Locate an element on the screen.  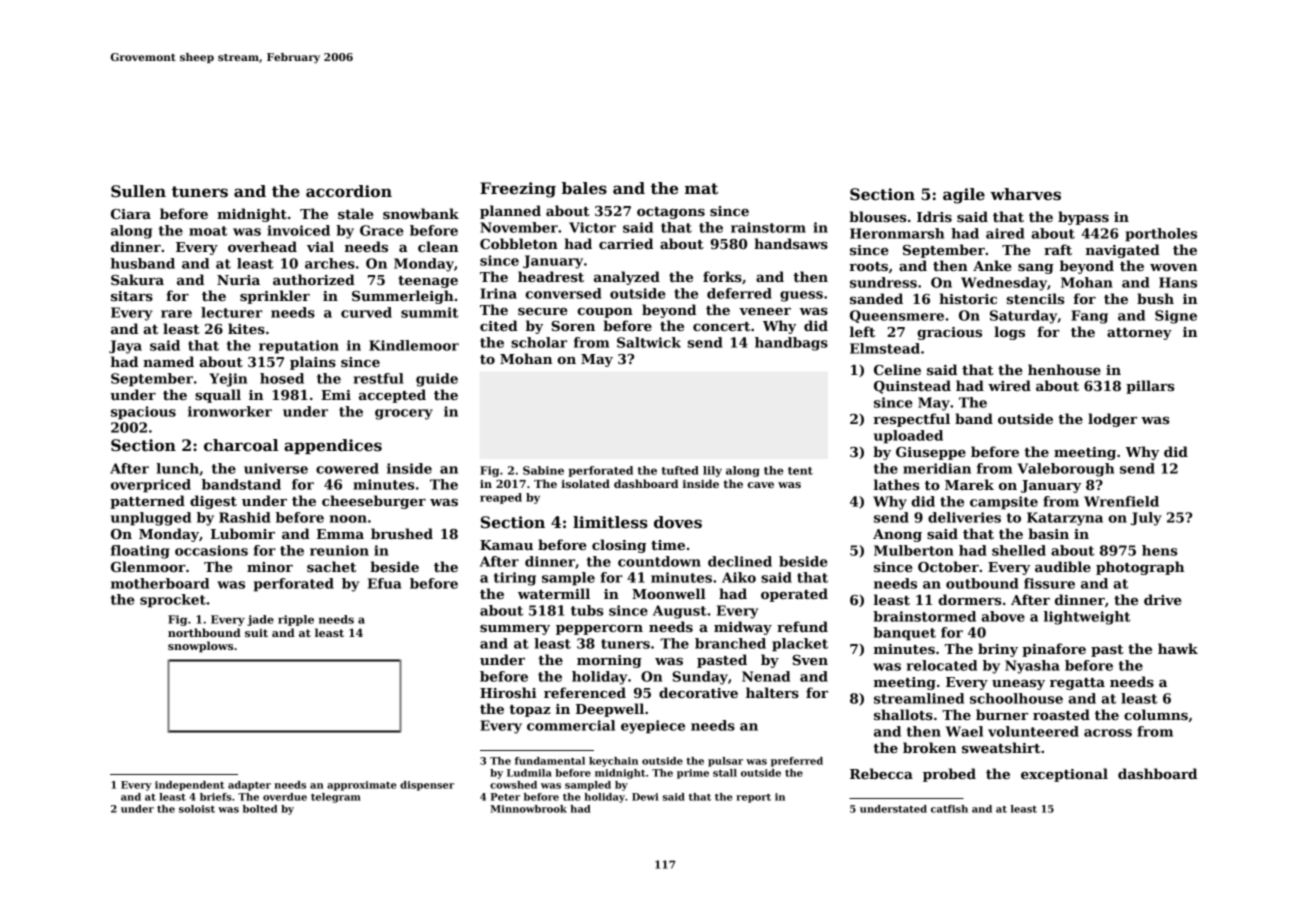
soloist is located at coordinates (197, 809).
